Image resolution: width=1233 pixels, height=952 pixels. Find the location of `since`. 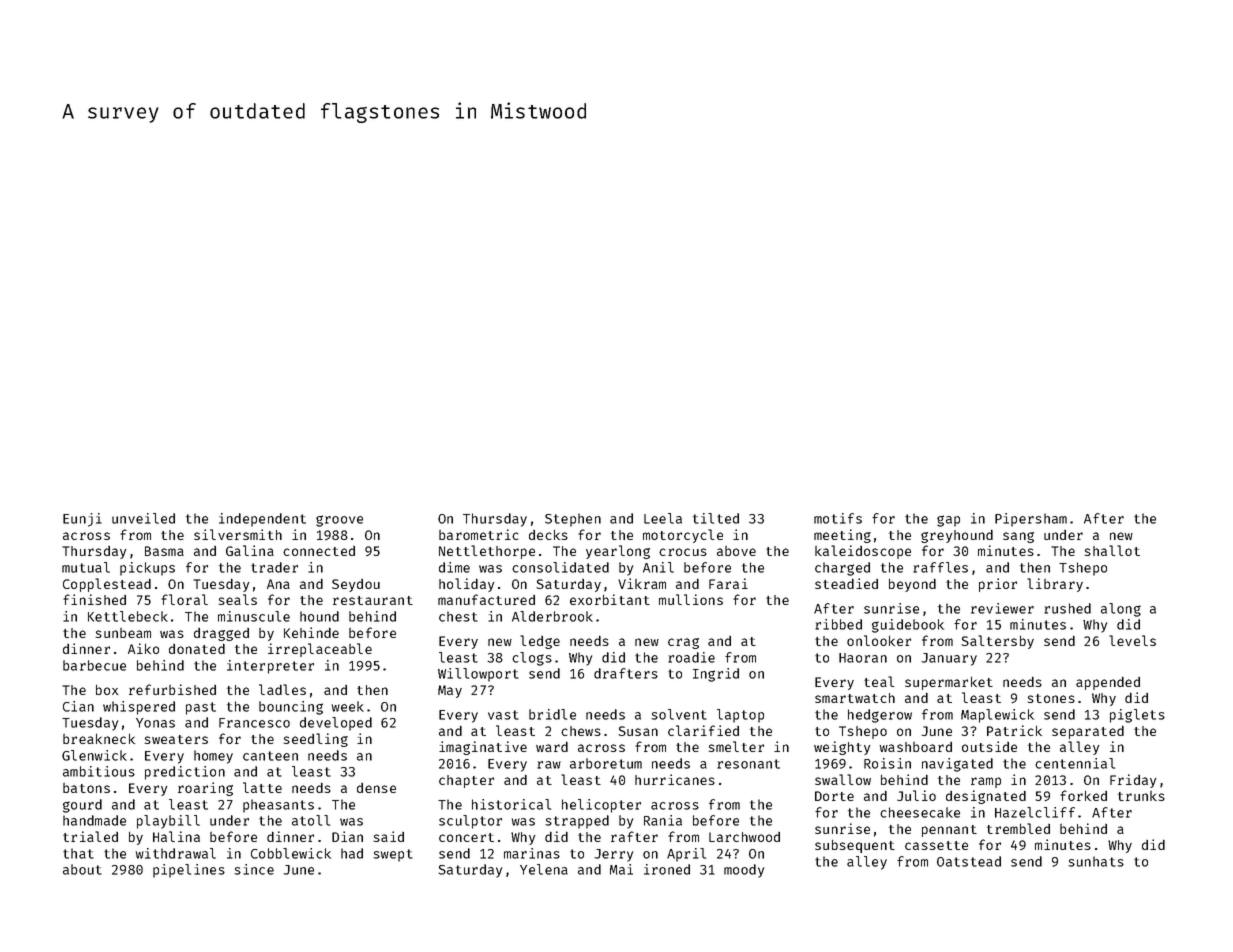

since is located at coordinates (254, 869).
